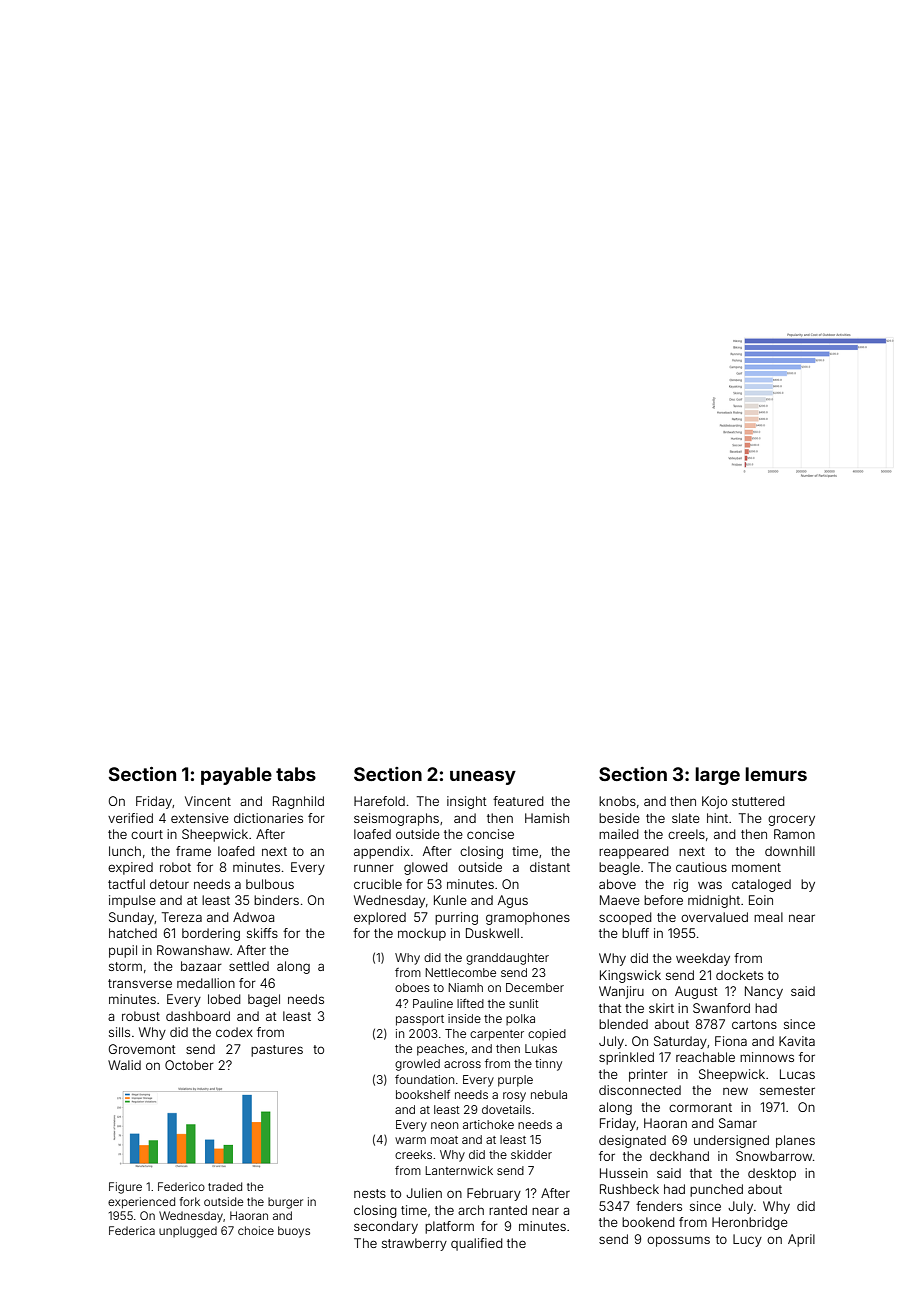  What do you see at coordinates (413, 1154) in the image?
I see `creeks` at bounding box center [413, 1154].
